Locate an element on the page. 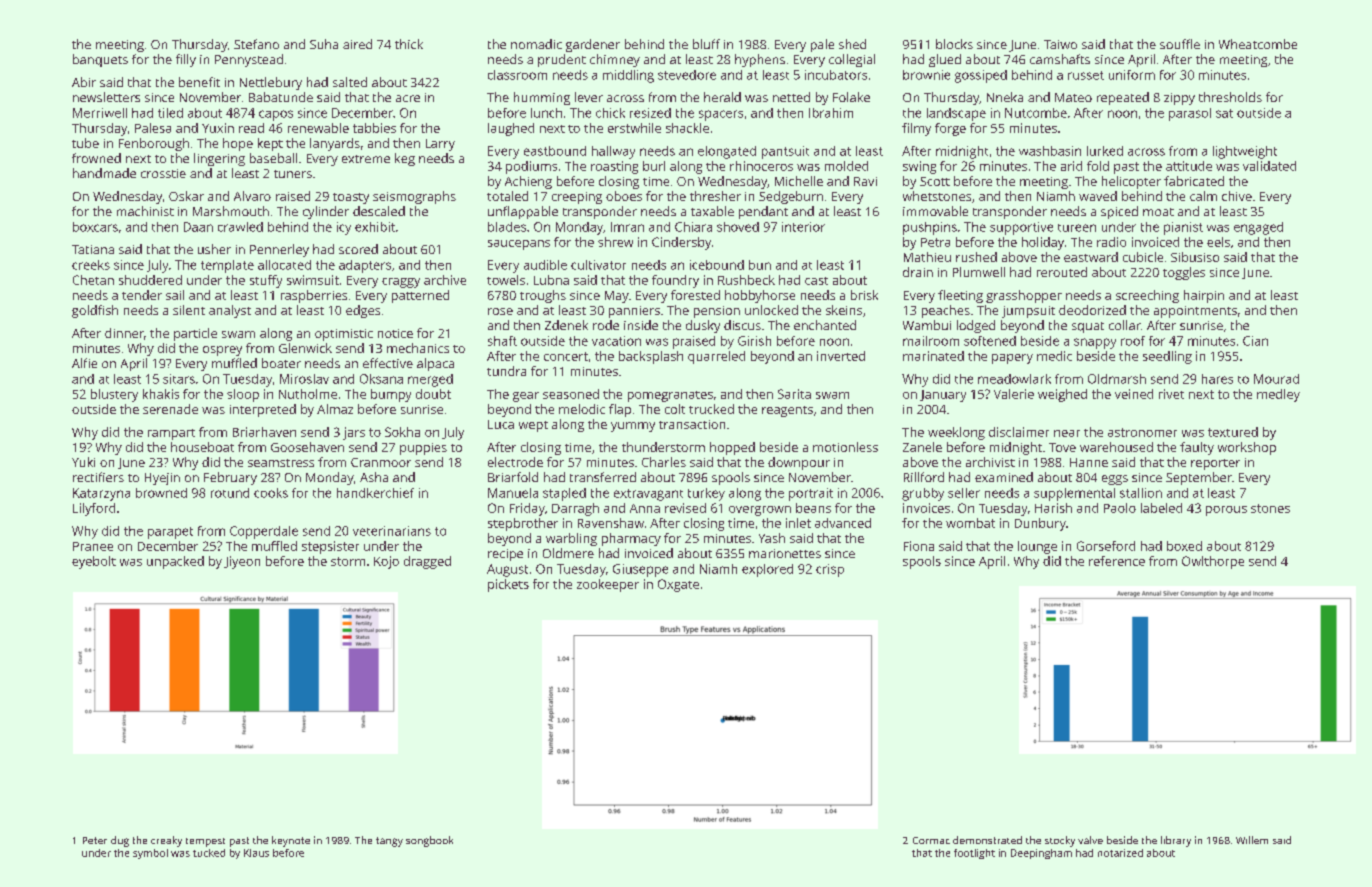 The height and width of the document is (887, 1372). Peter is located at coordinates (95, 840).
